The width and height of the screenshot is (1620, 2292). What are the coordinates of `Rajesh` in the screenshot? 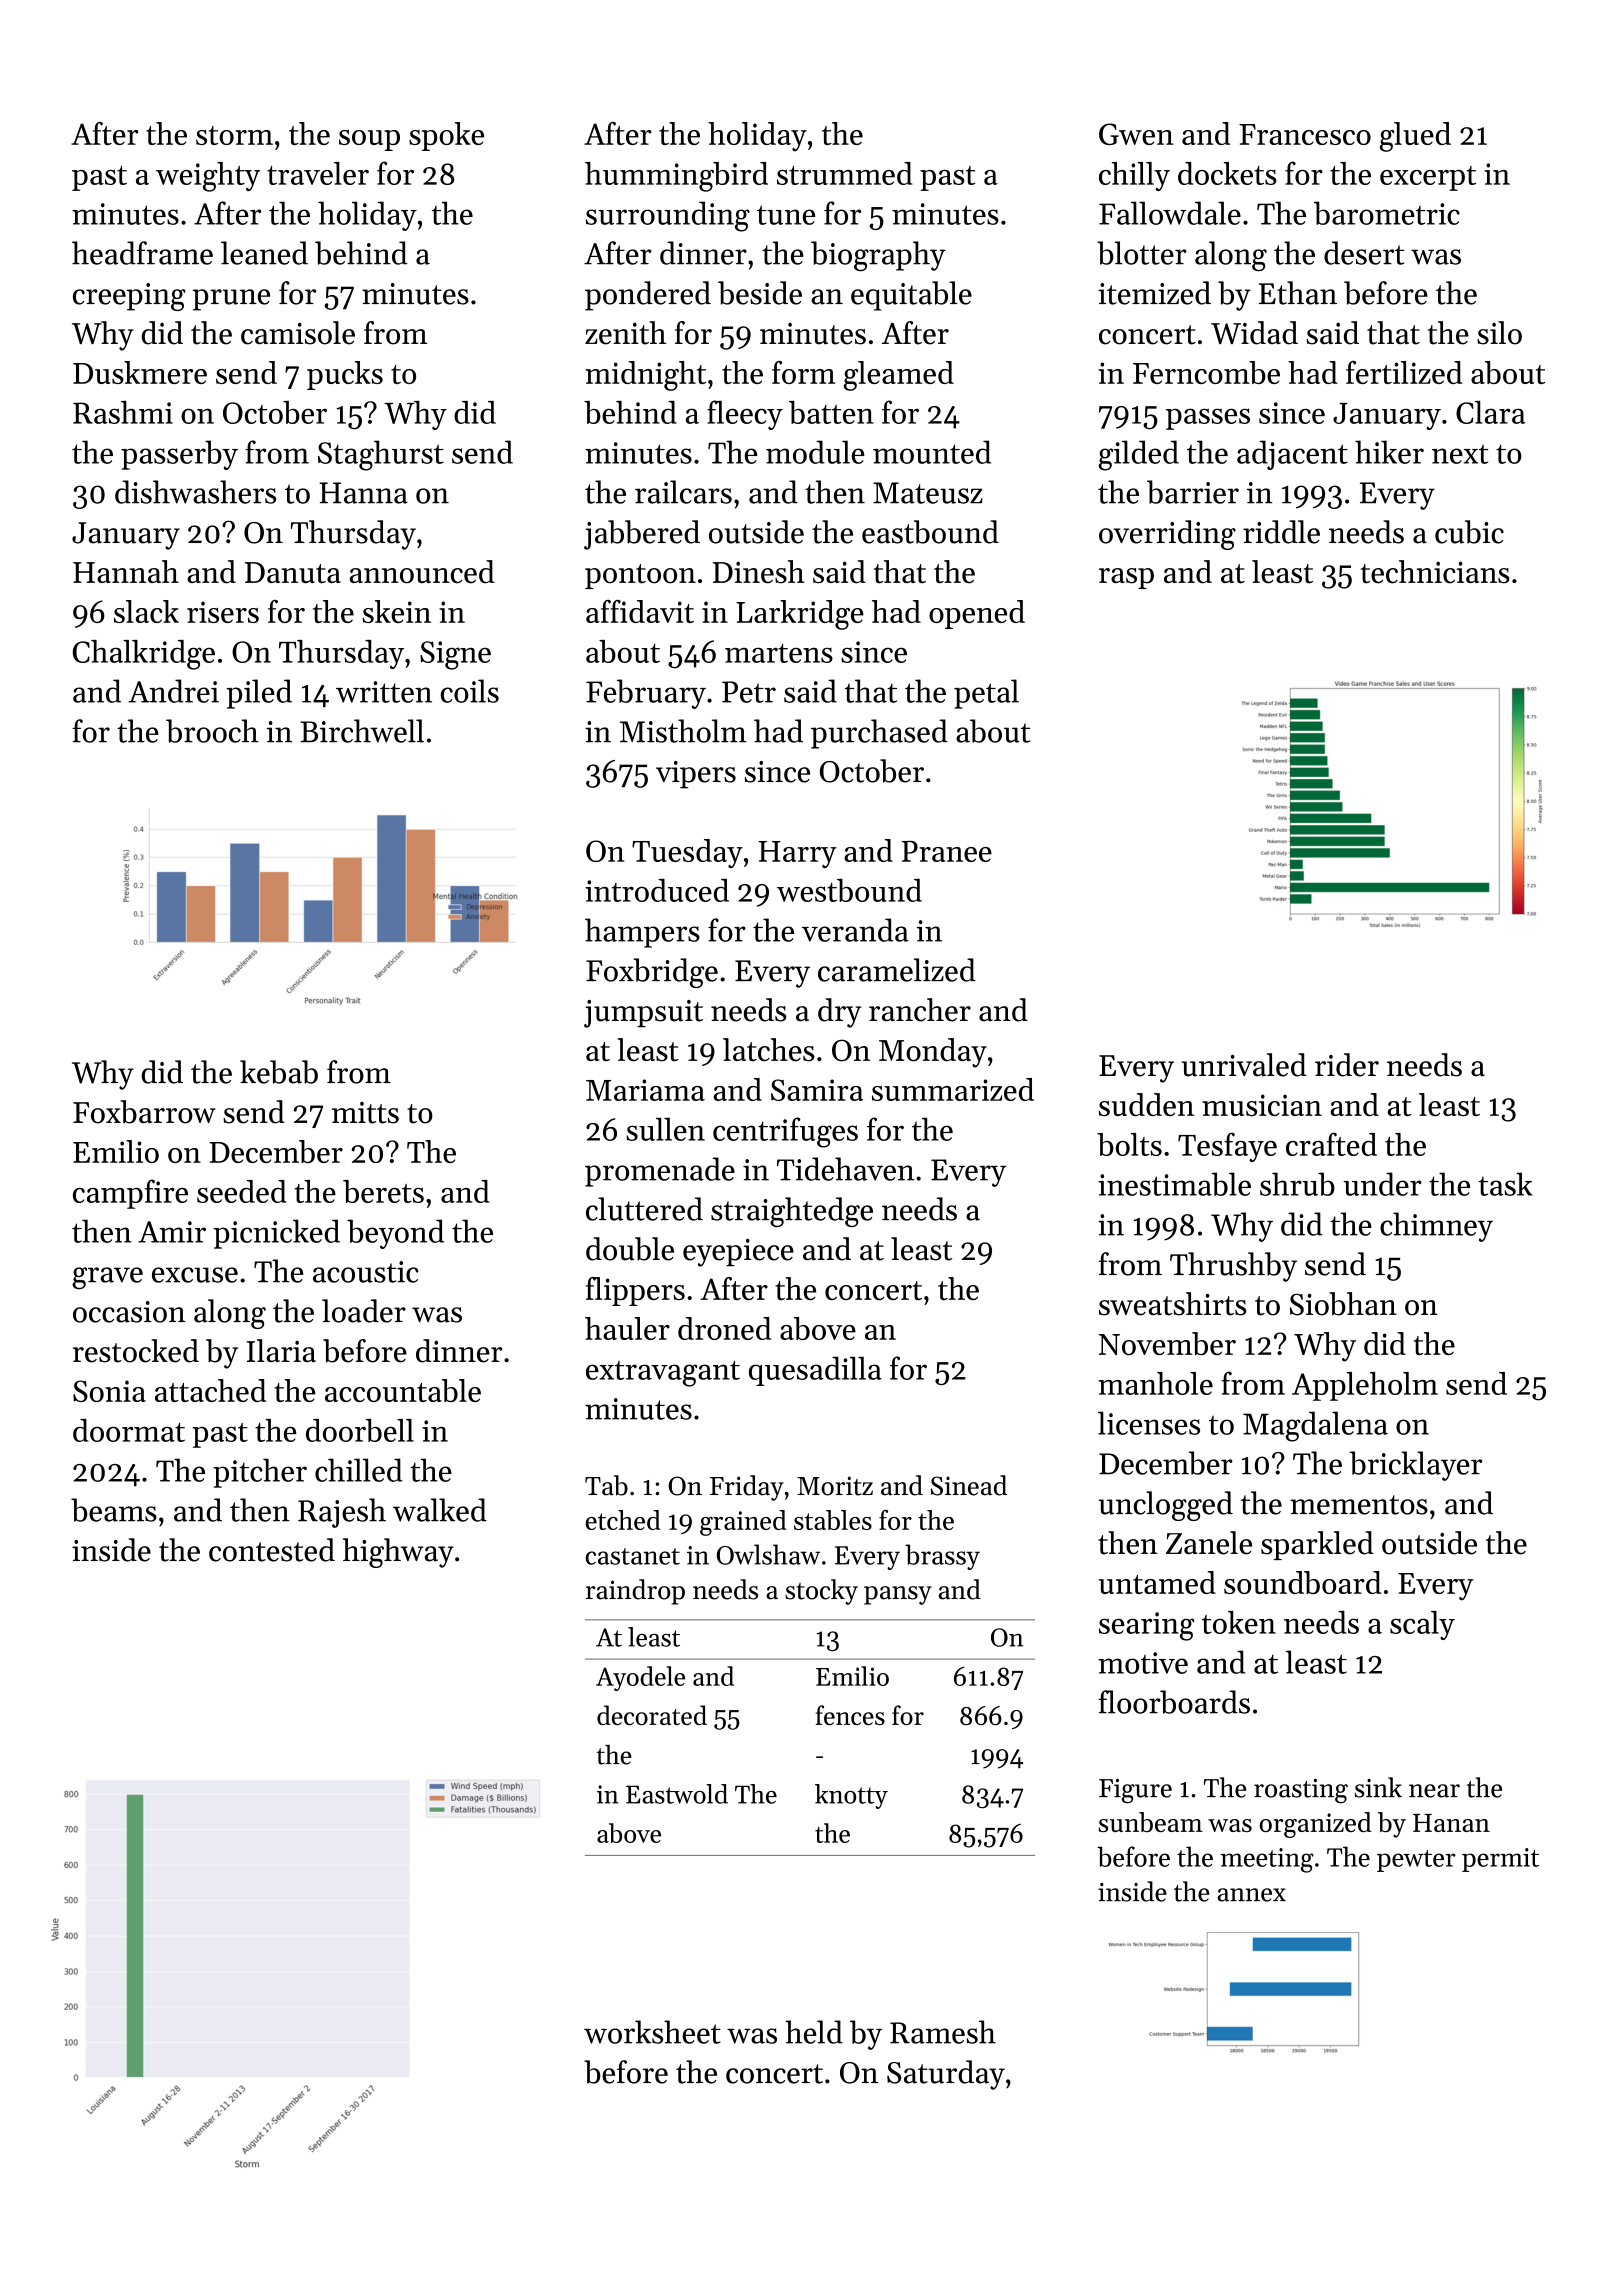 It's located at (342, 1513).
